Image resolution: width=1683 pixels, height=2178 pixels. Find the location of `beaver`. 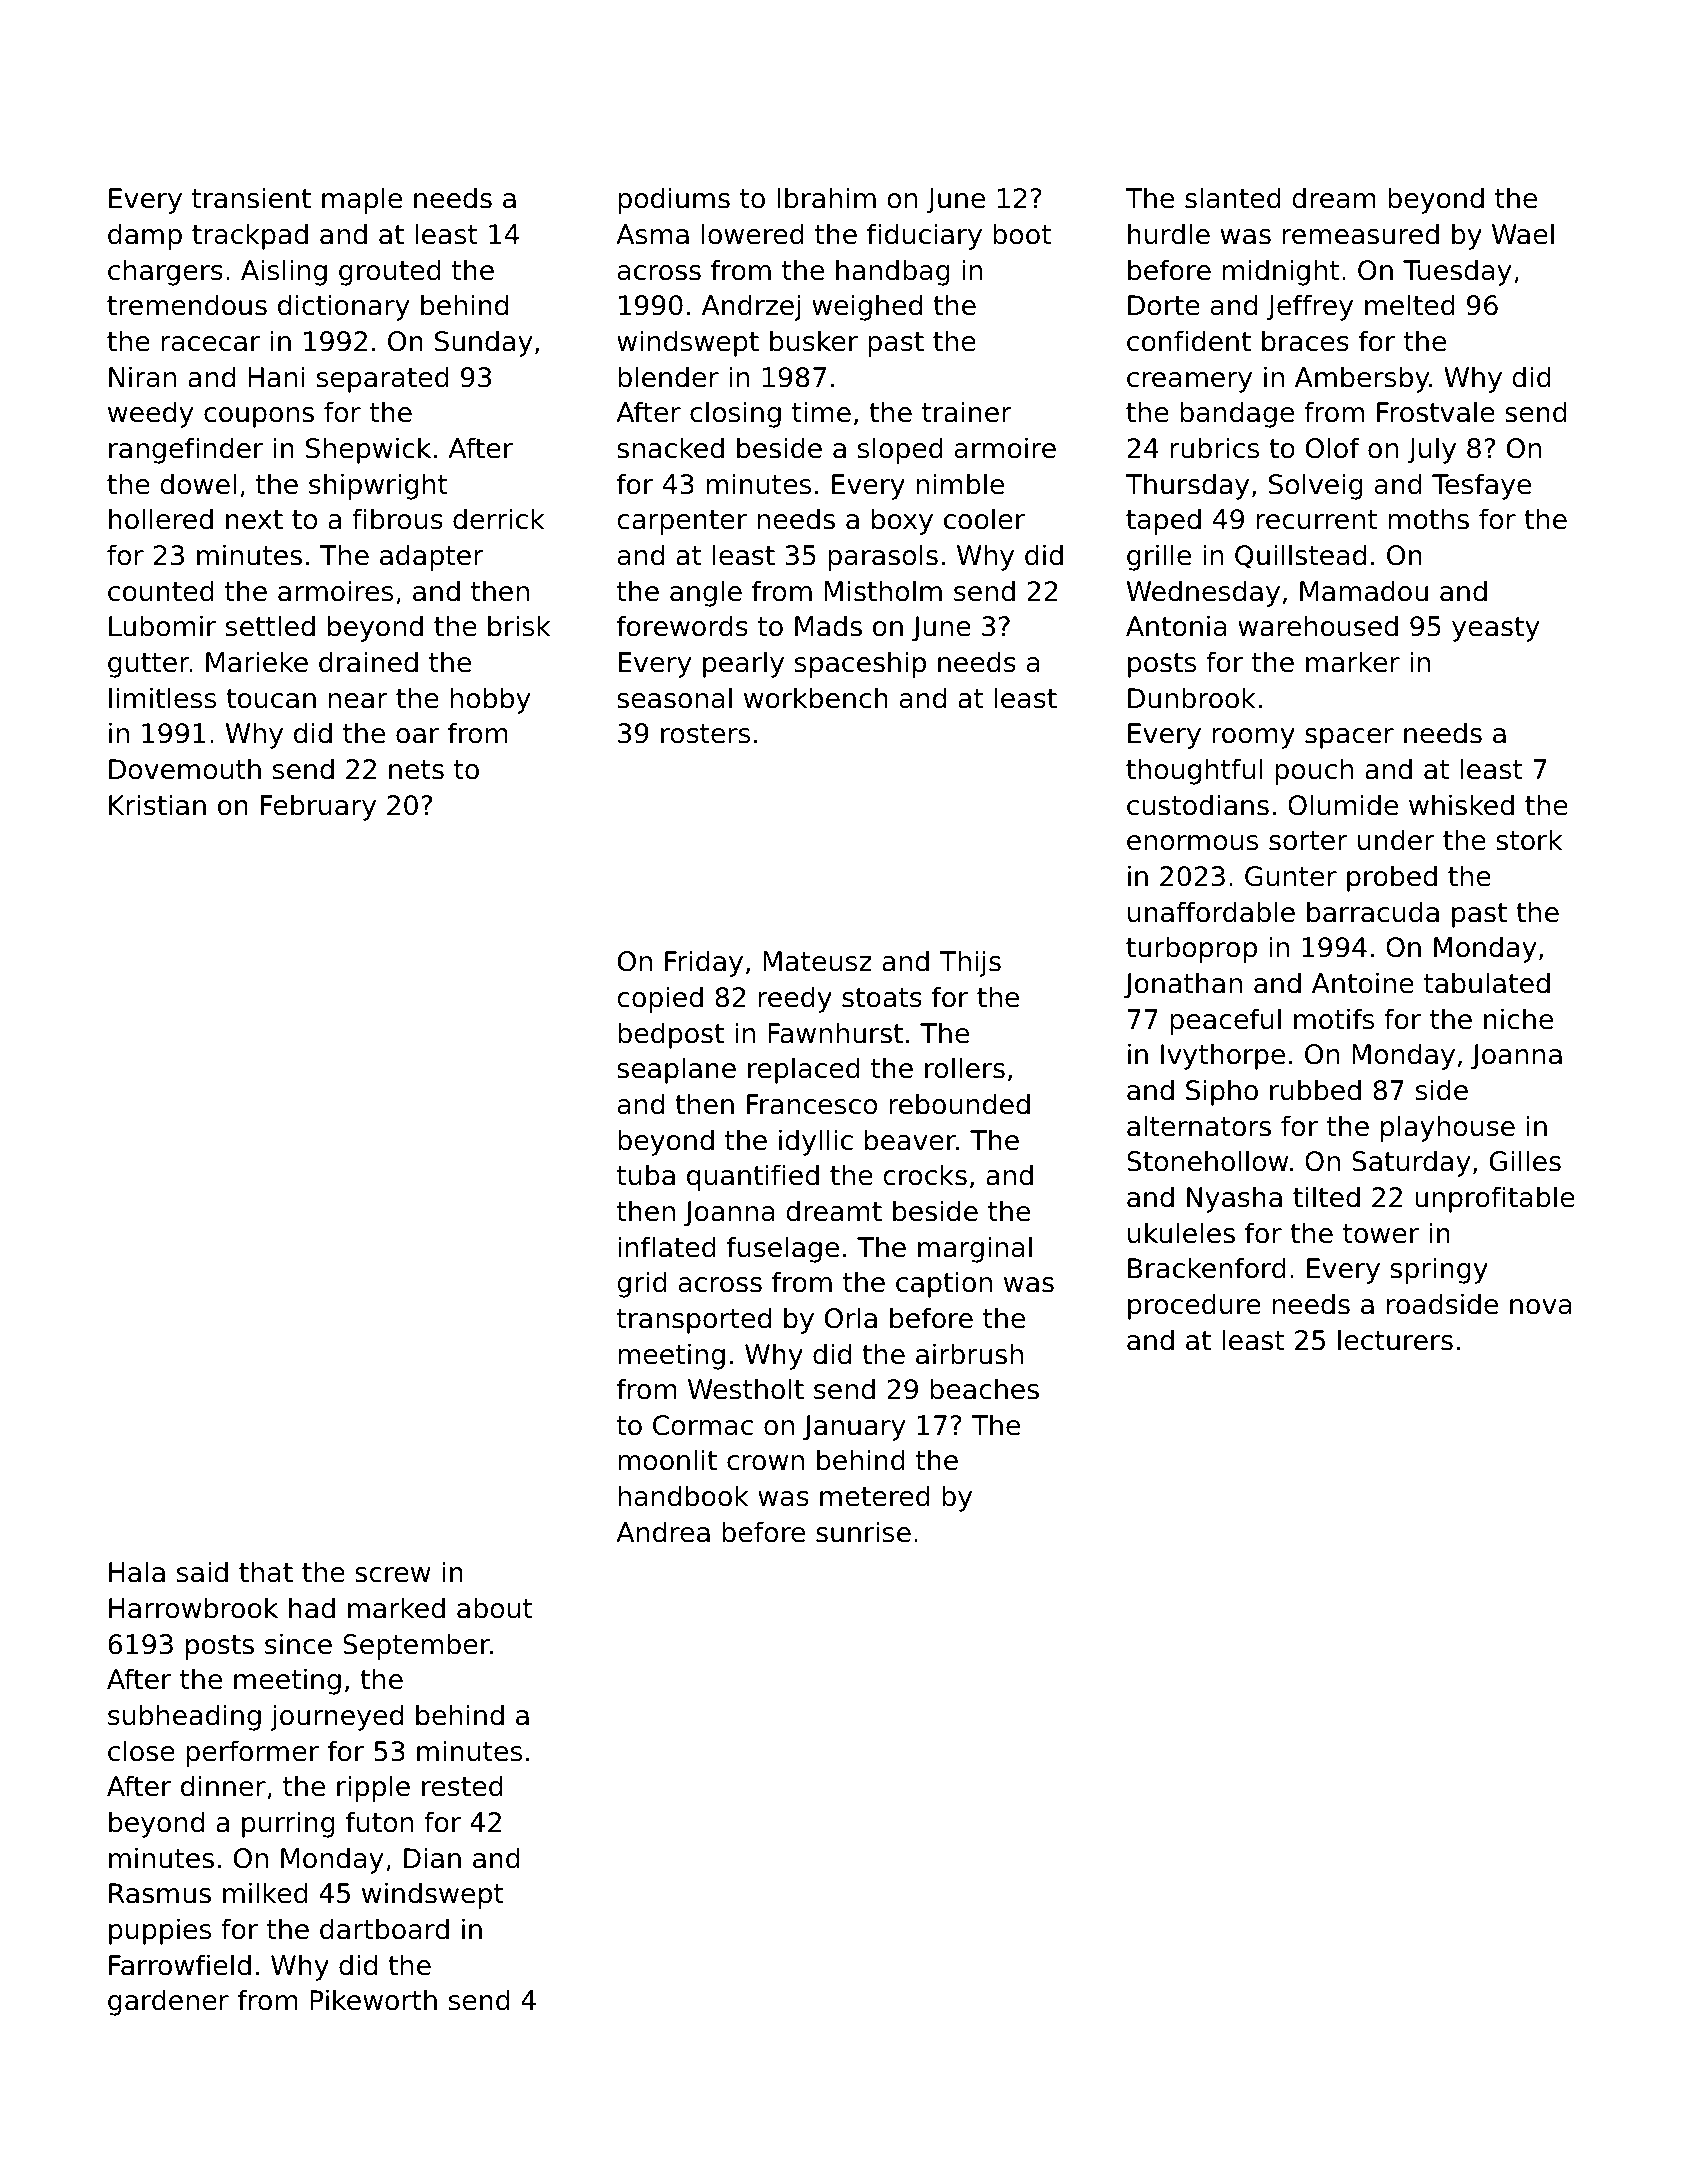

beaver is located at coordinates (910, 1140).
